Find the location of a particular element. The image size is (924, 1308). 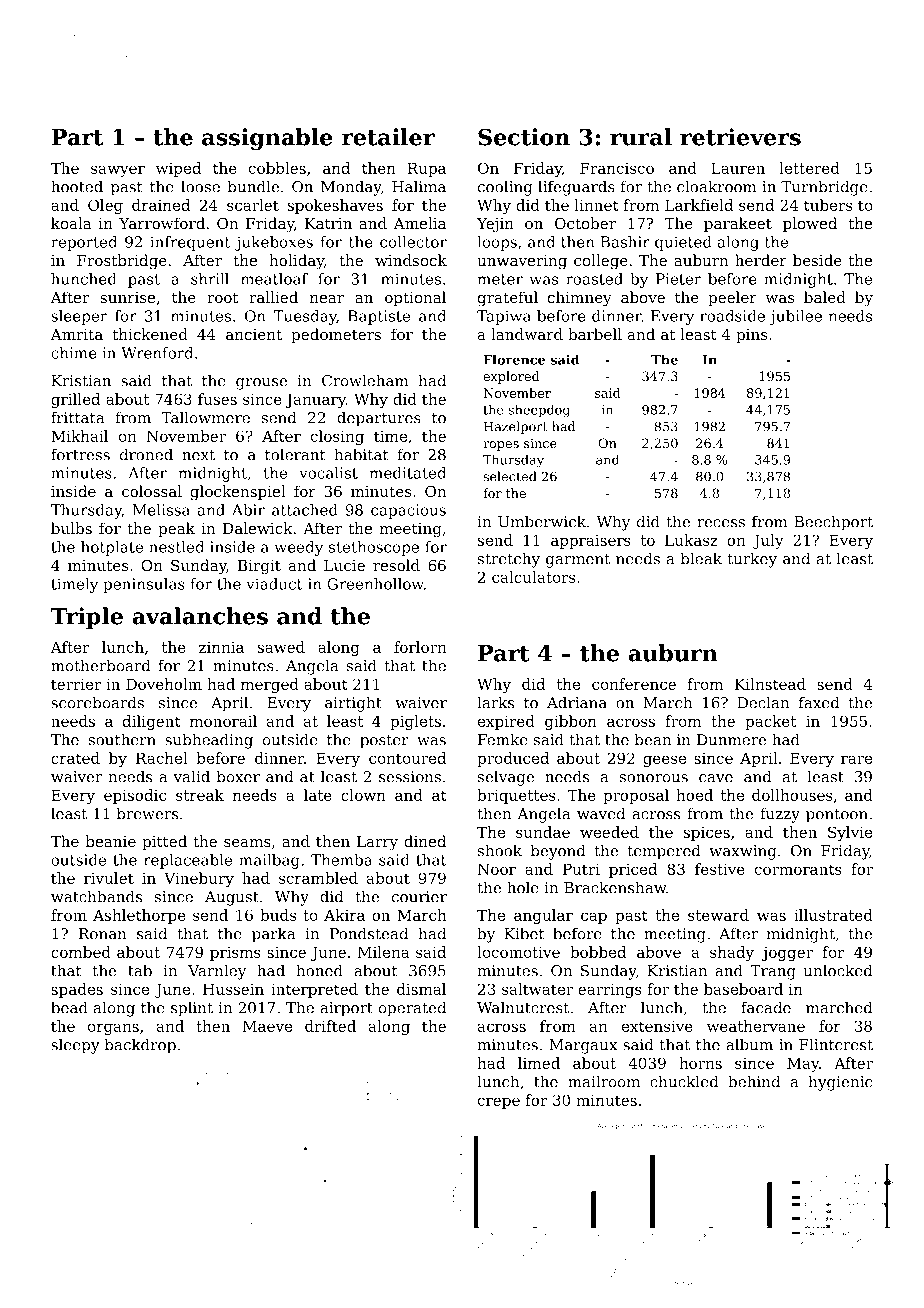

backdrop is located at coordinates (140, 1046).
